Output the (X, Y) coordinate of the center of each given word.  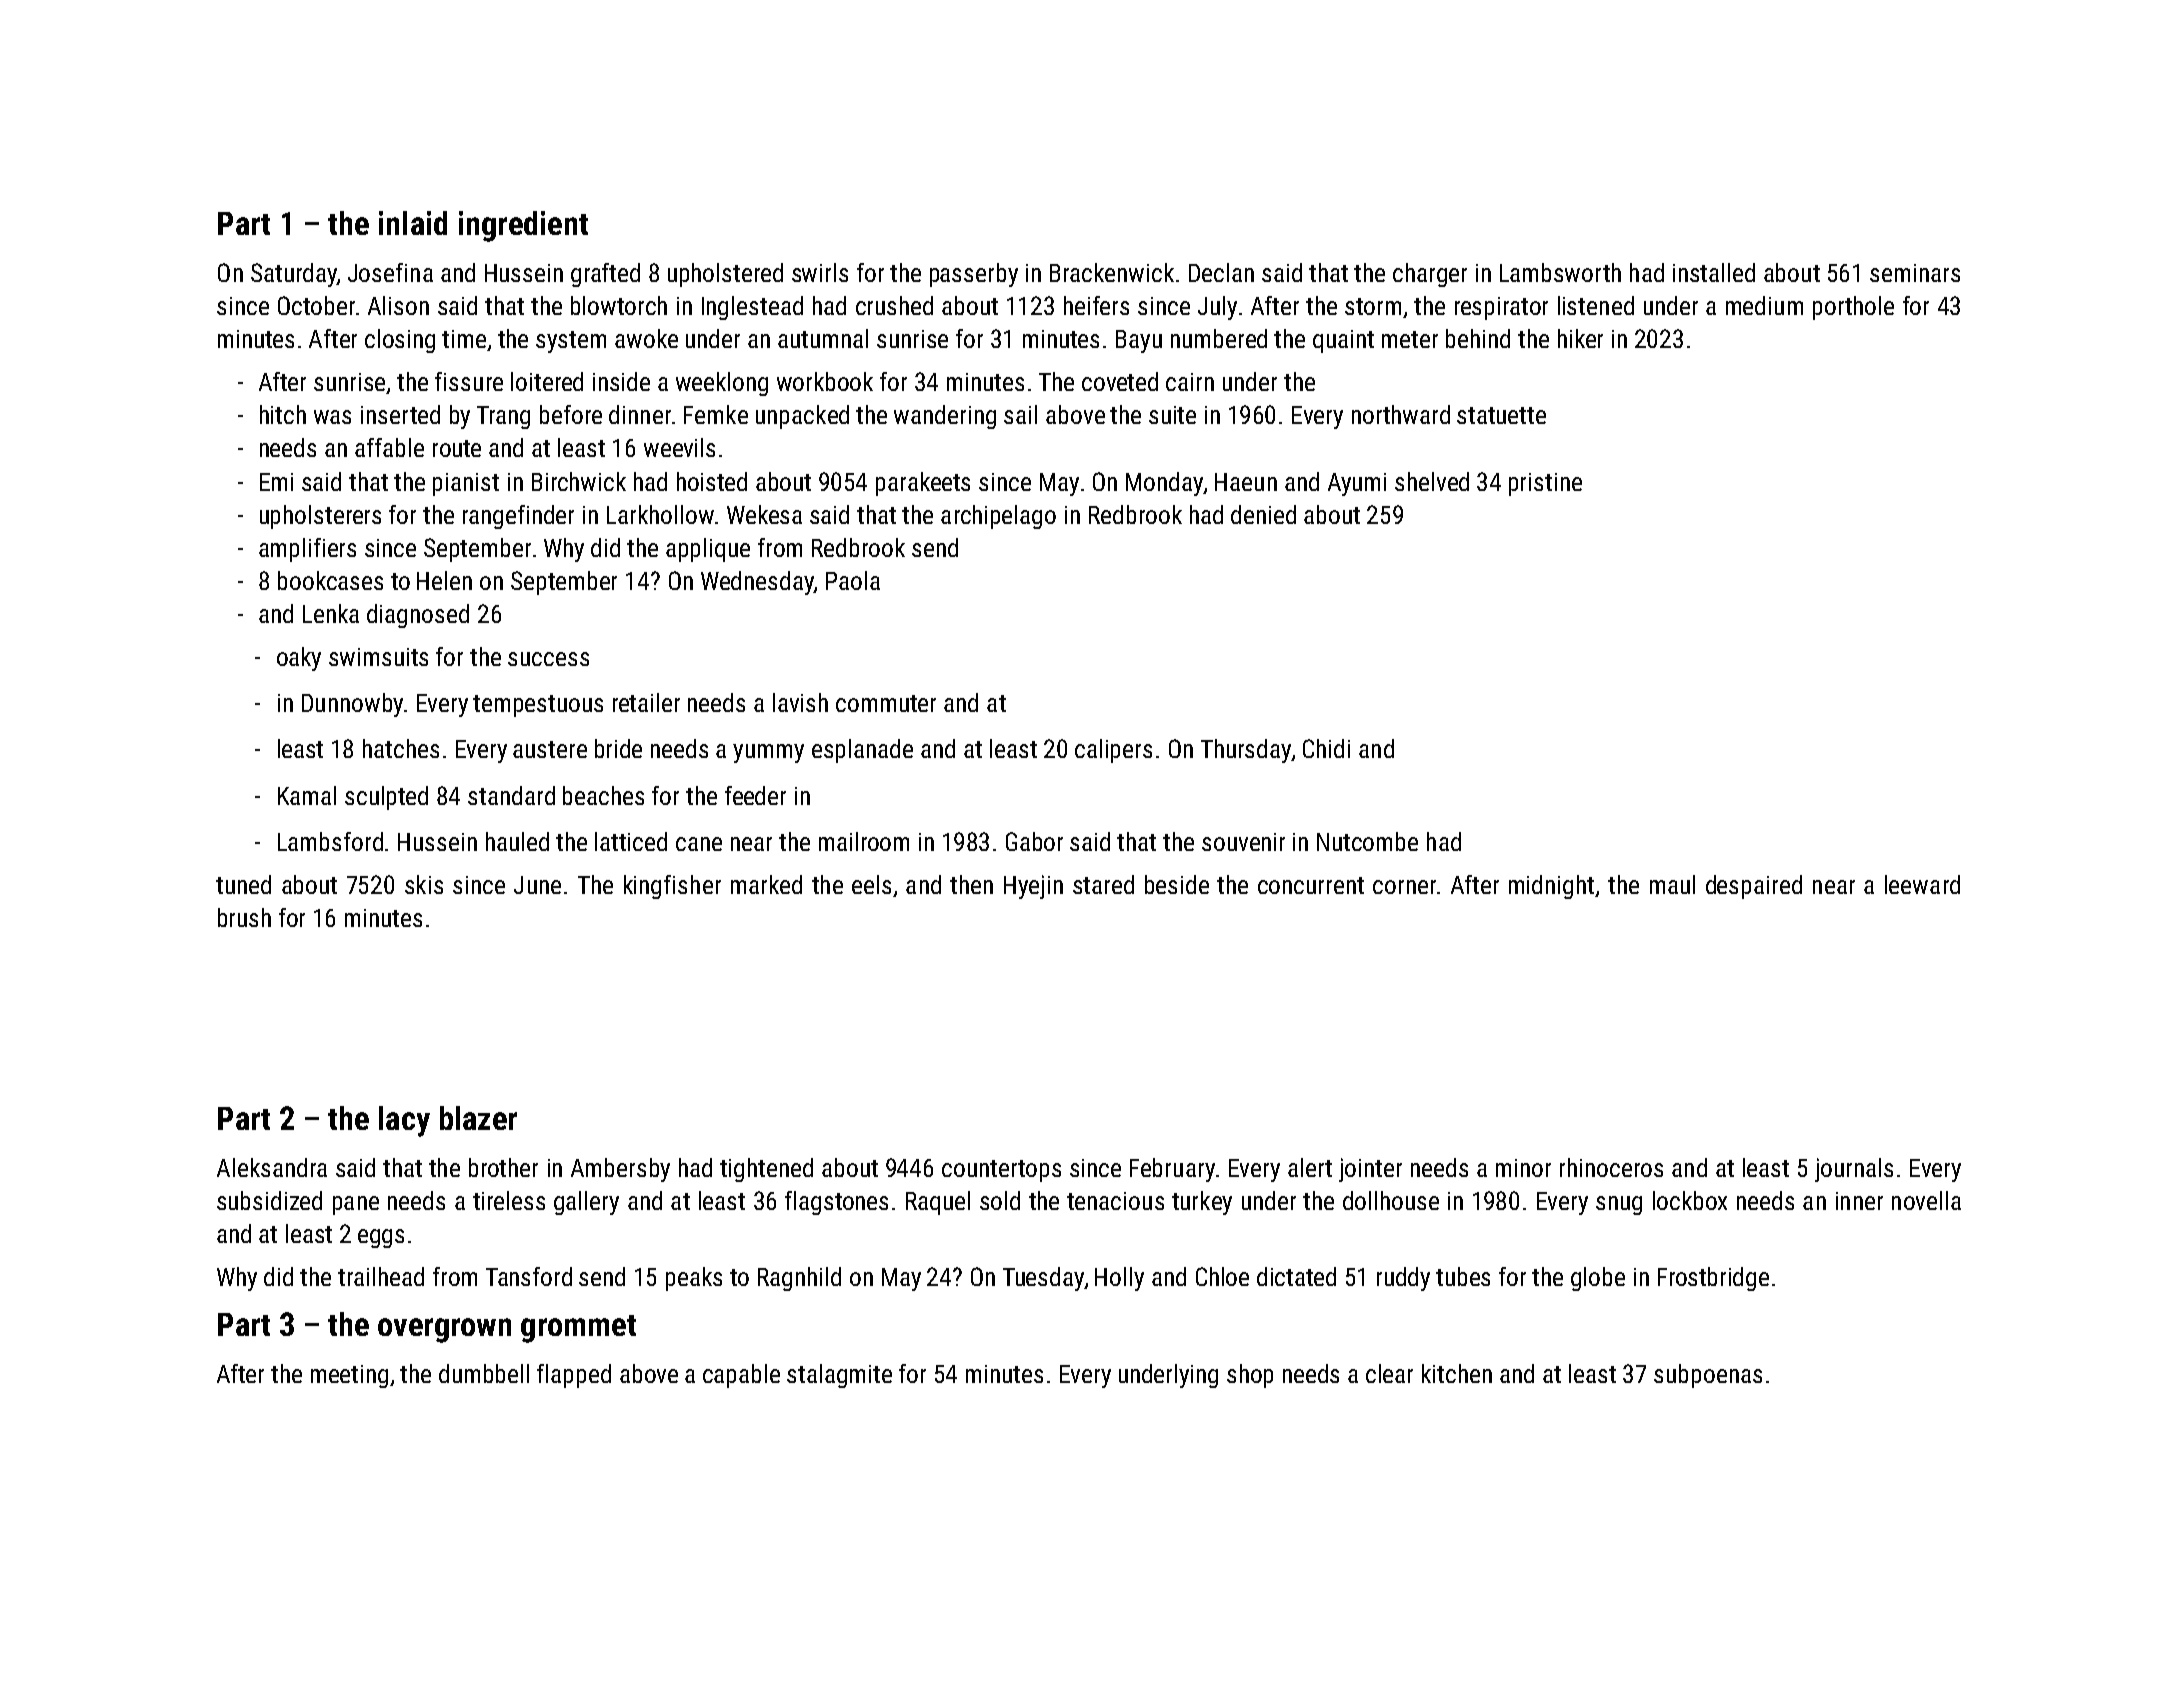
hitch (283, 414)
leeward (1922, 884)
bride (618, 748)
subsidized (269, 1200)
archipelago (998, 517)
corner (1404, 887)
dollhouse (1391, 1200)
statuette (1501, 415)
